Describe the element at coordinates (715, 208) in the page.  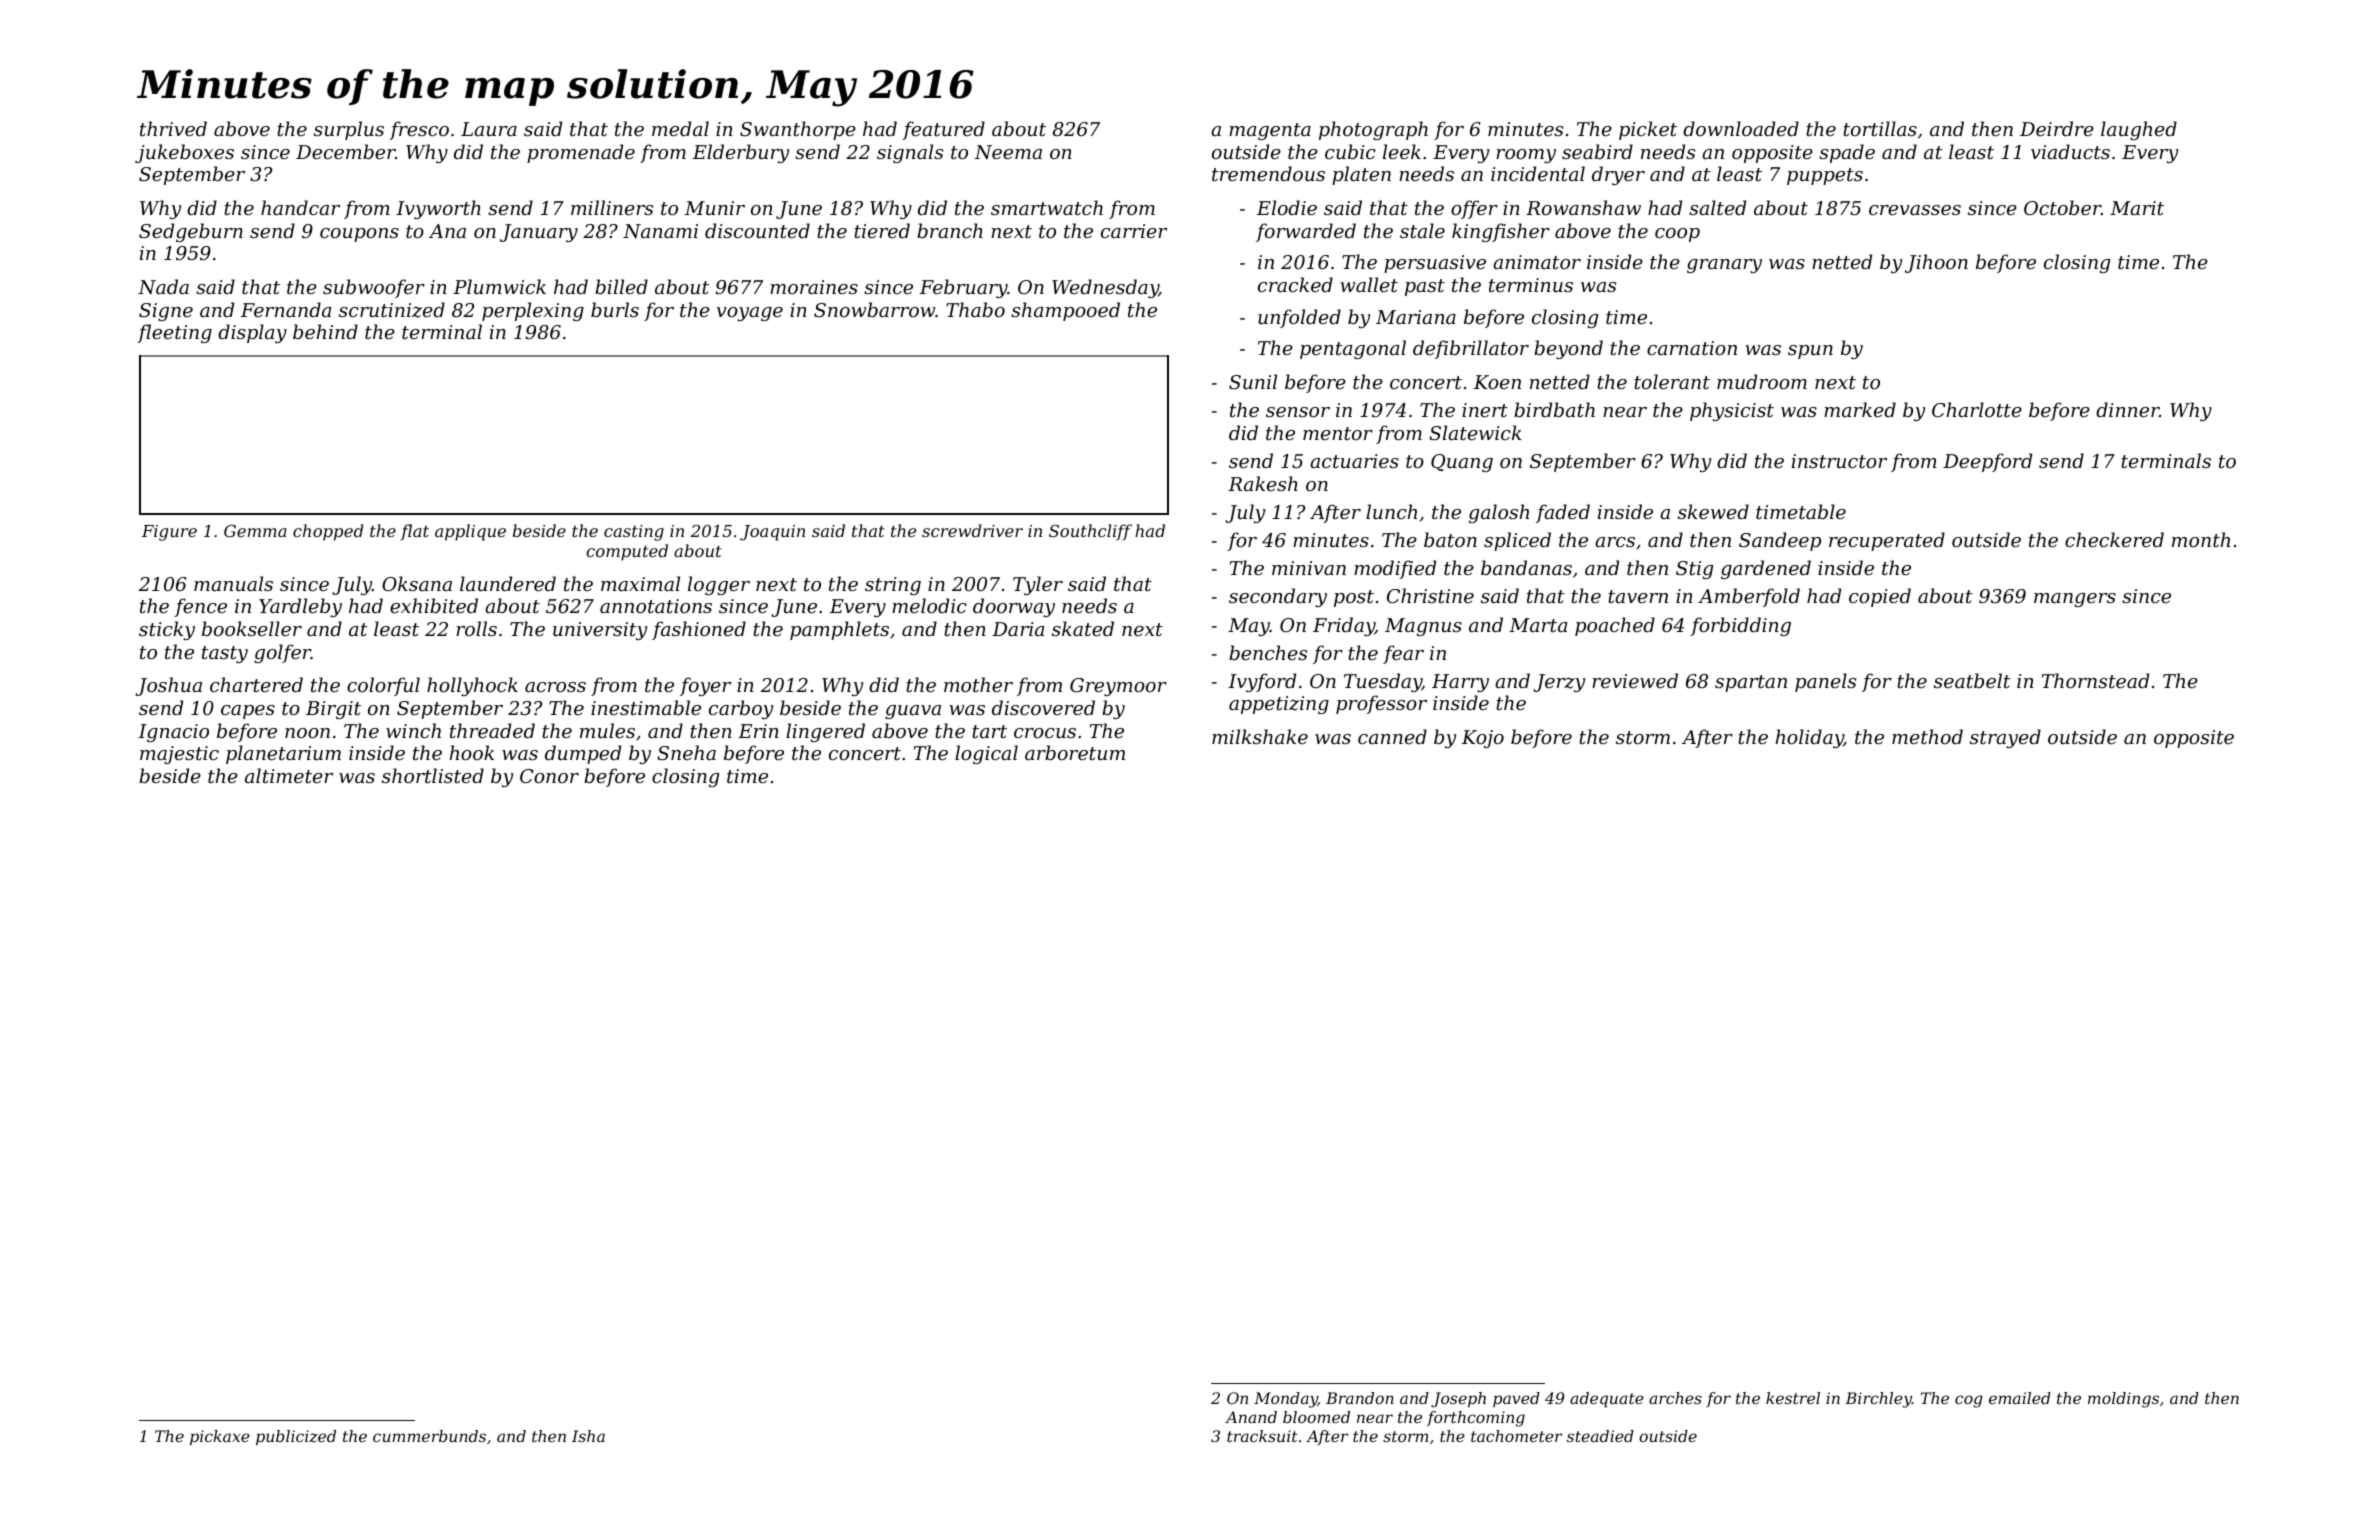
I see `Munir` at that location.
